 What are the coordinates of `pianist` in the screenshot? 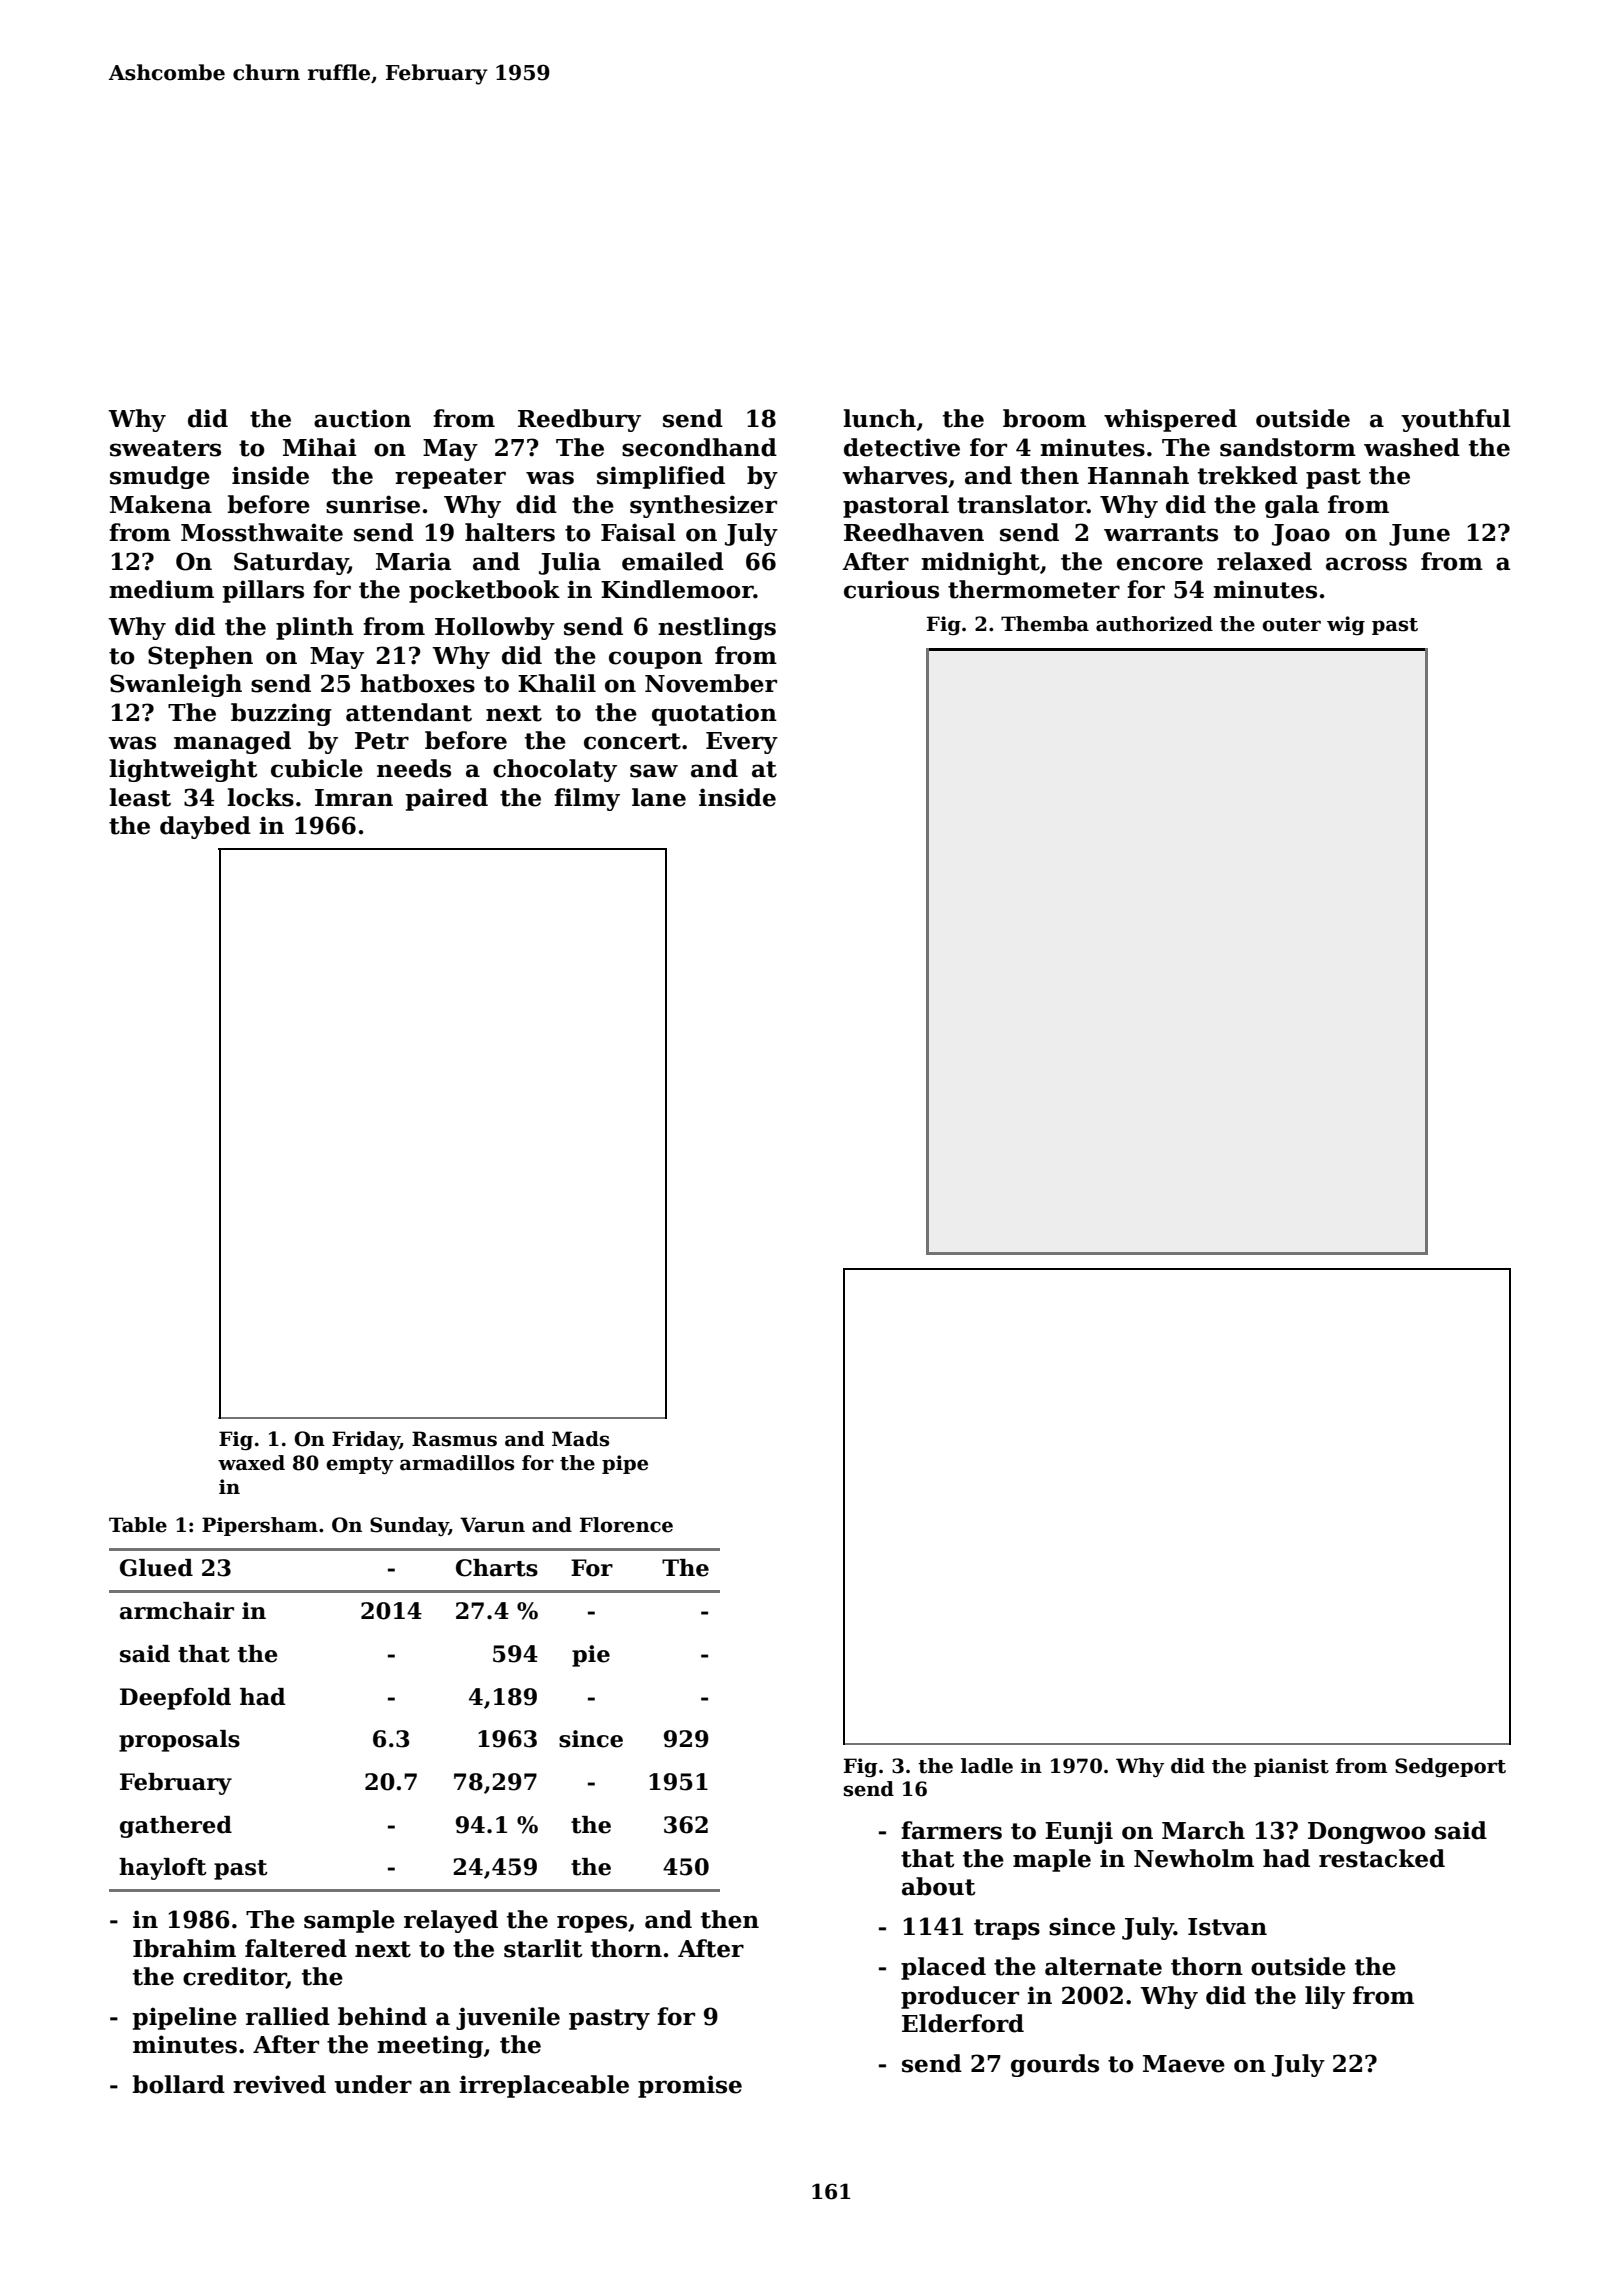 It's located at (1291, 1767).
